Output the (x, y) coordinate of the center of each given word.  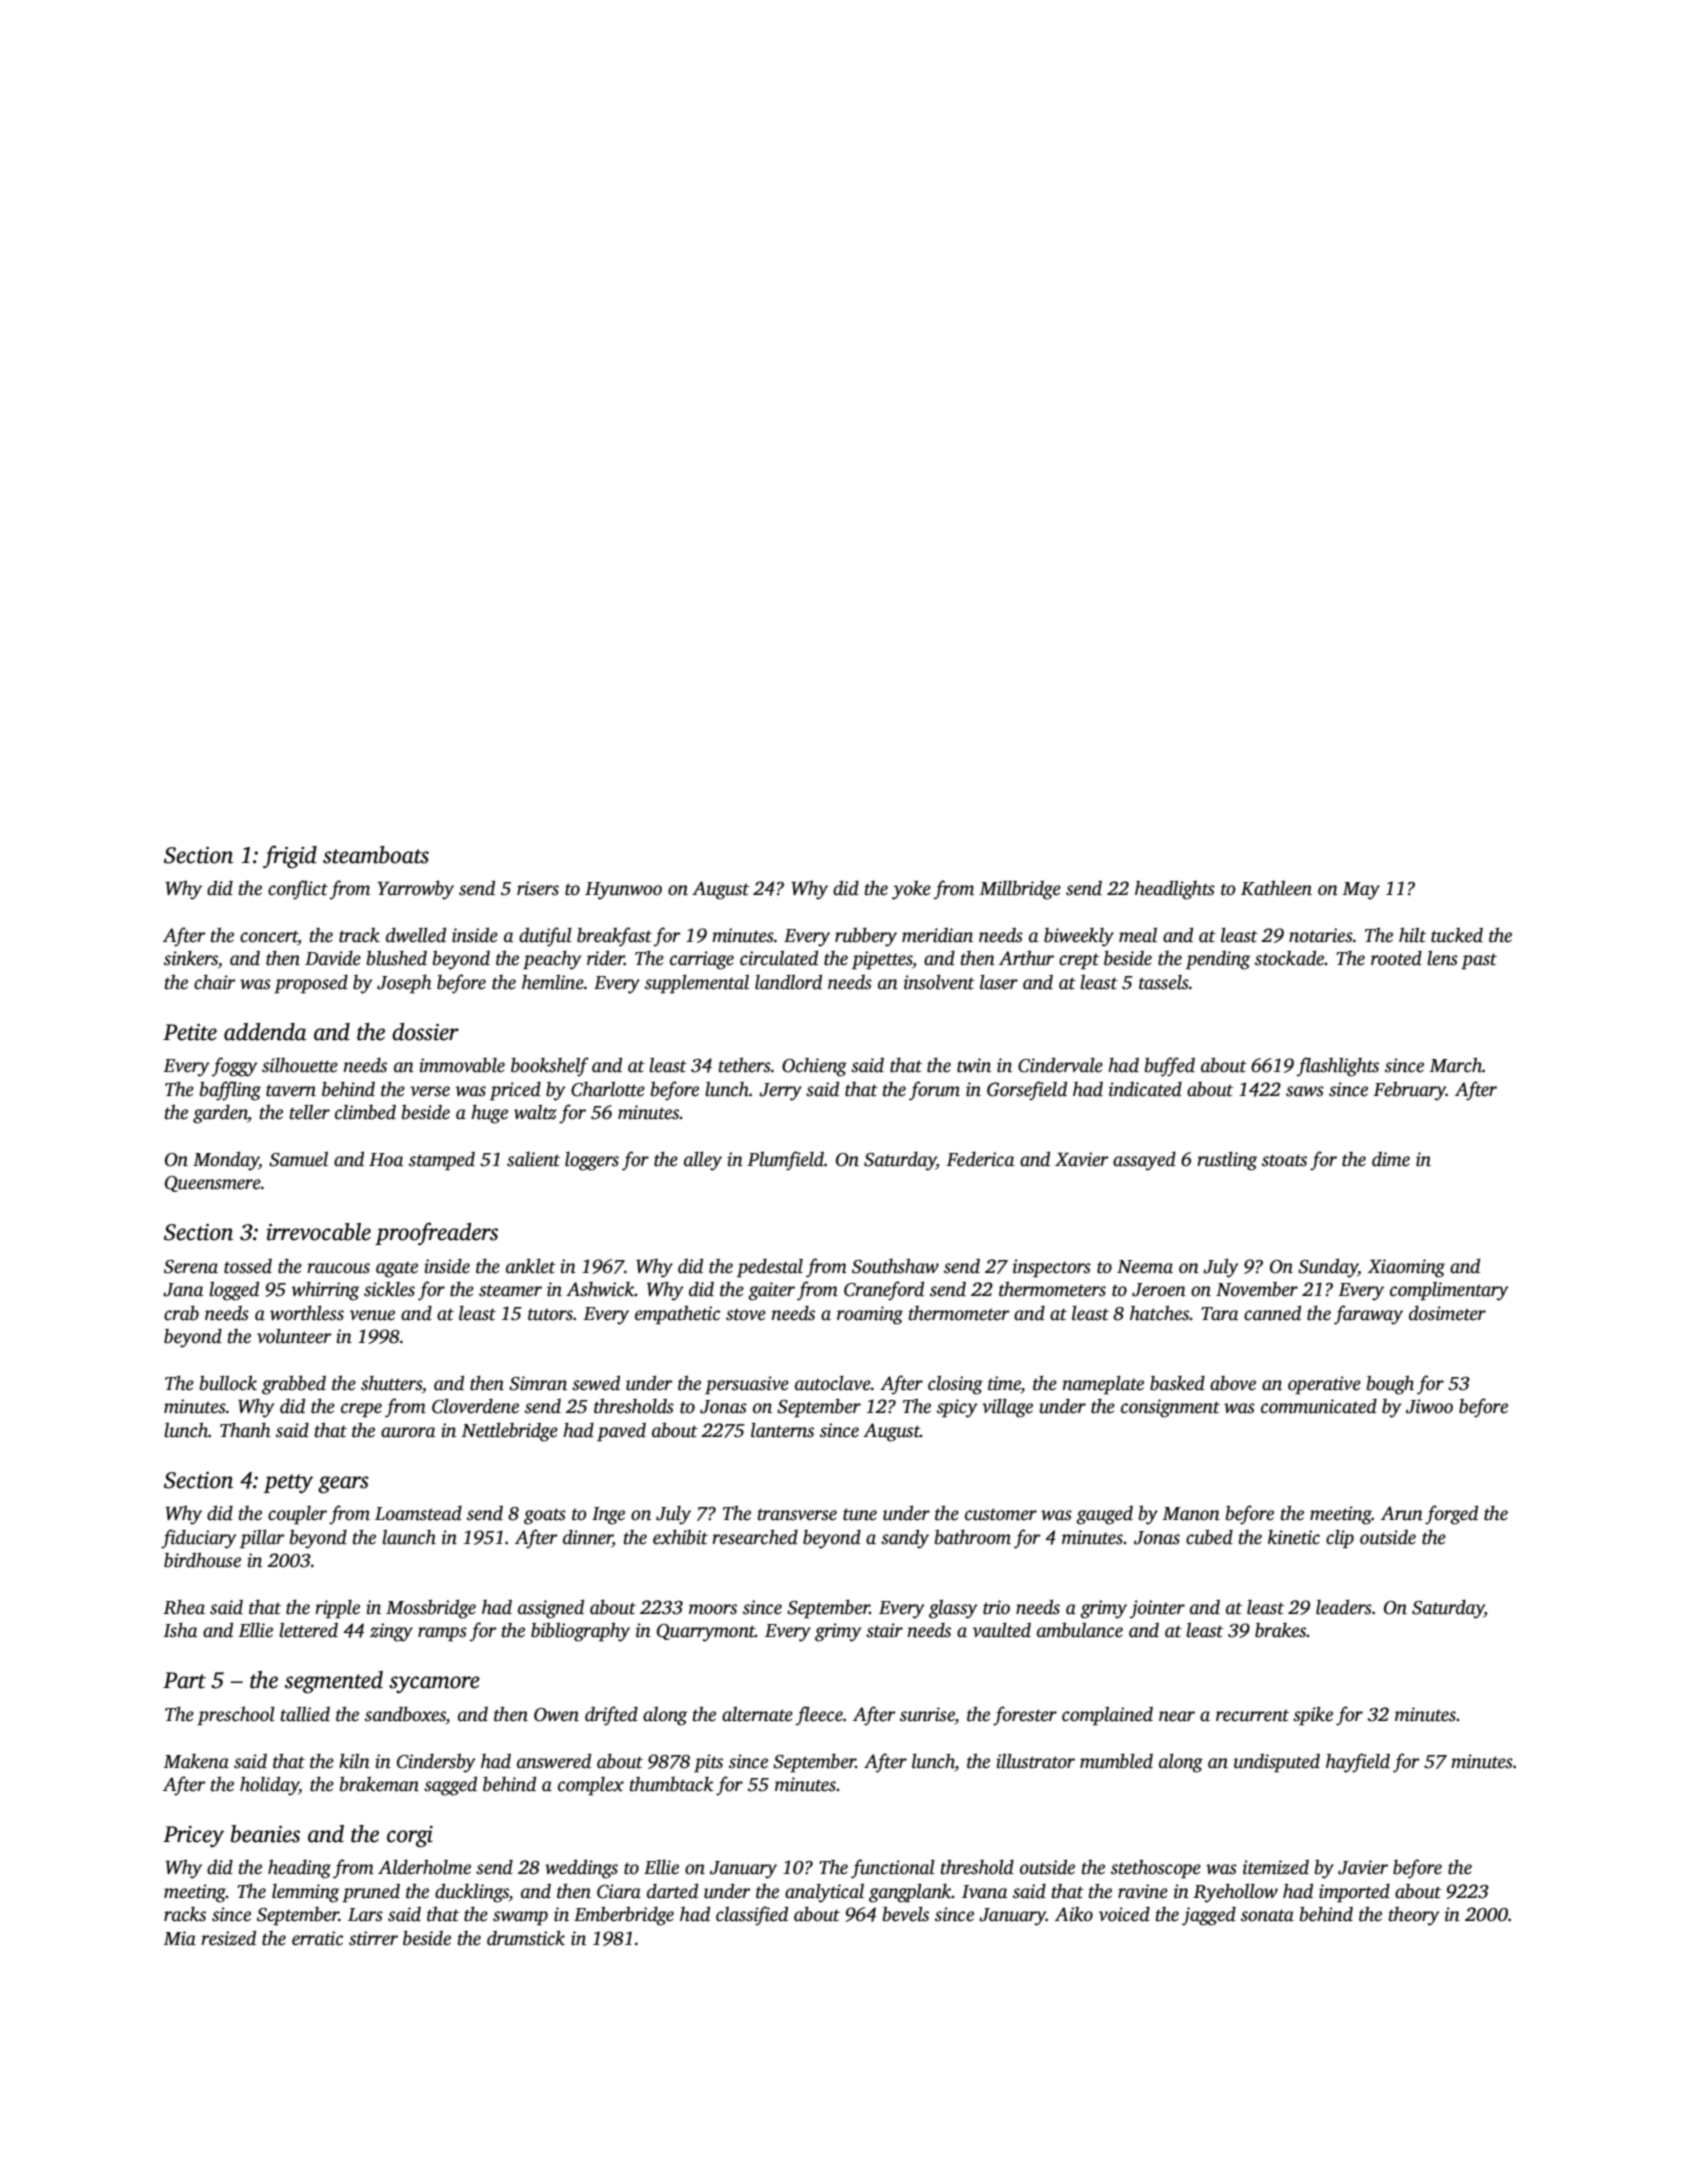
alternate (757, 1714)
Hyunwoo (623, 891)
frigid (290, 856)
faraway (1368, 1315)
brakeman (379, 1784)
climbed (365, 1112)
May (1361, 891)
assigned (551, 1609)
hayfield (1358, 1763)
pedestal (770, 1268)
